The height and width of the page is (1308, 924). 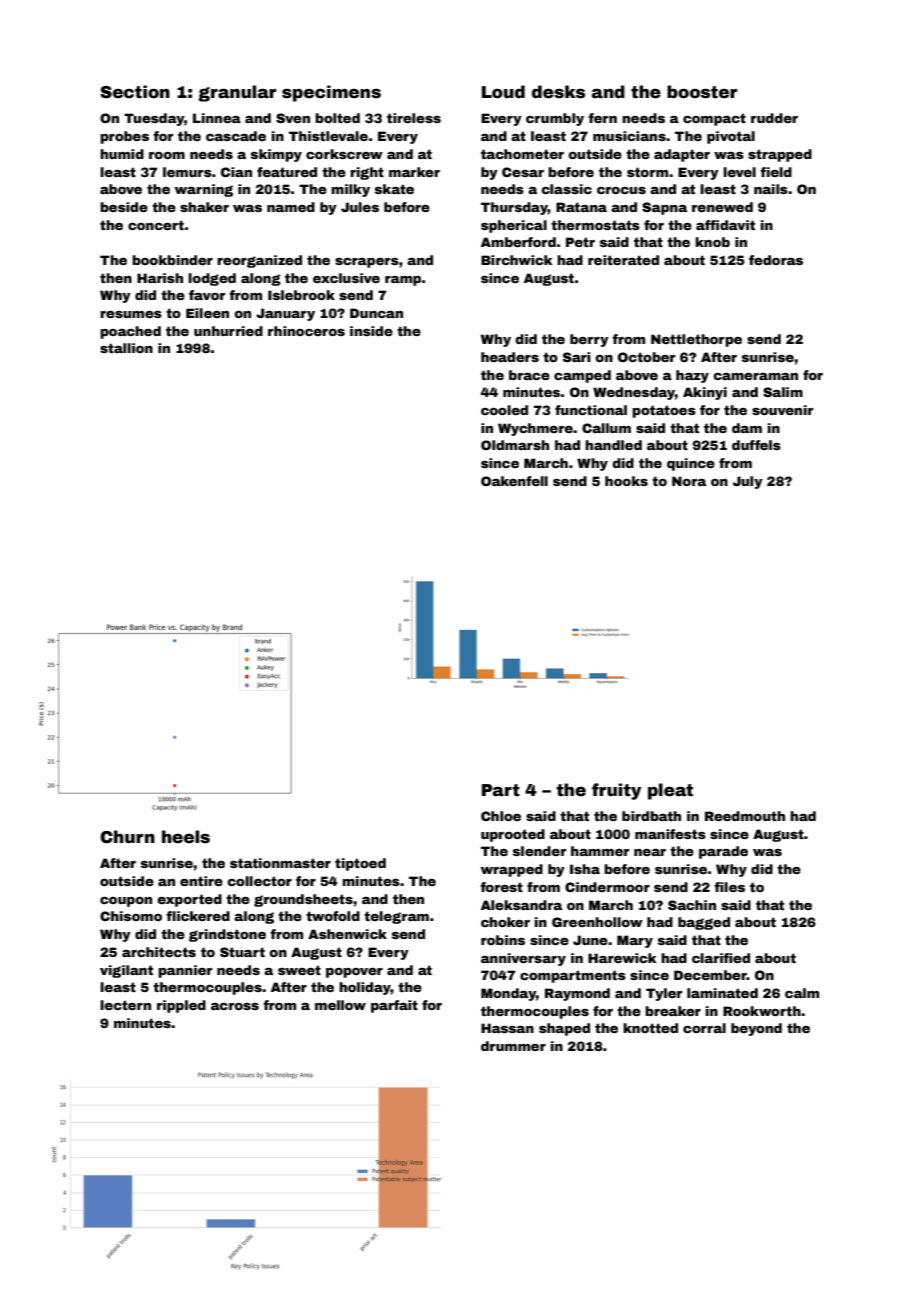 I want to click on Reedmouth, so click(x=745, y=816).
